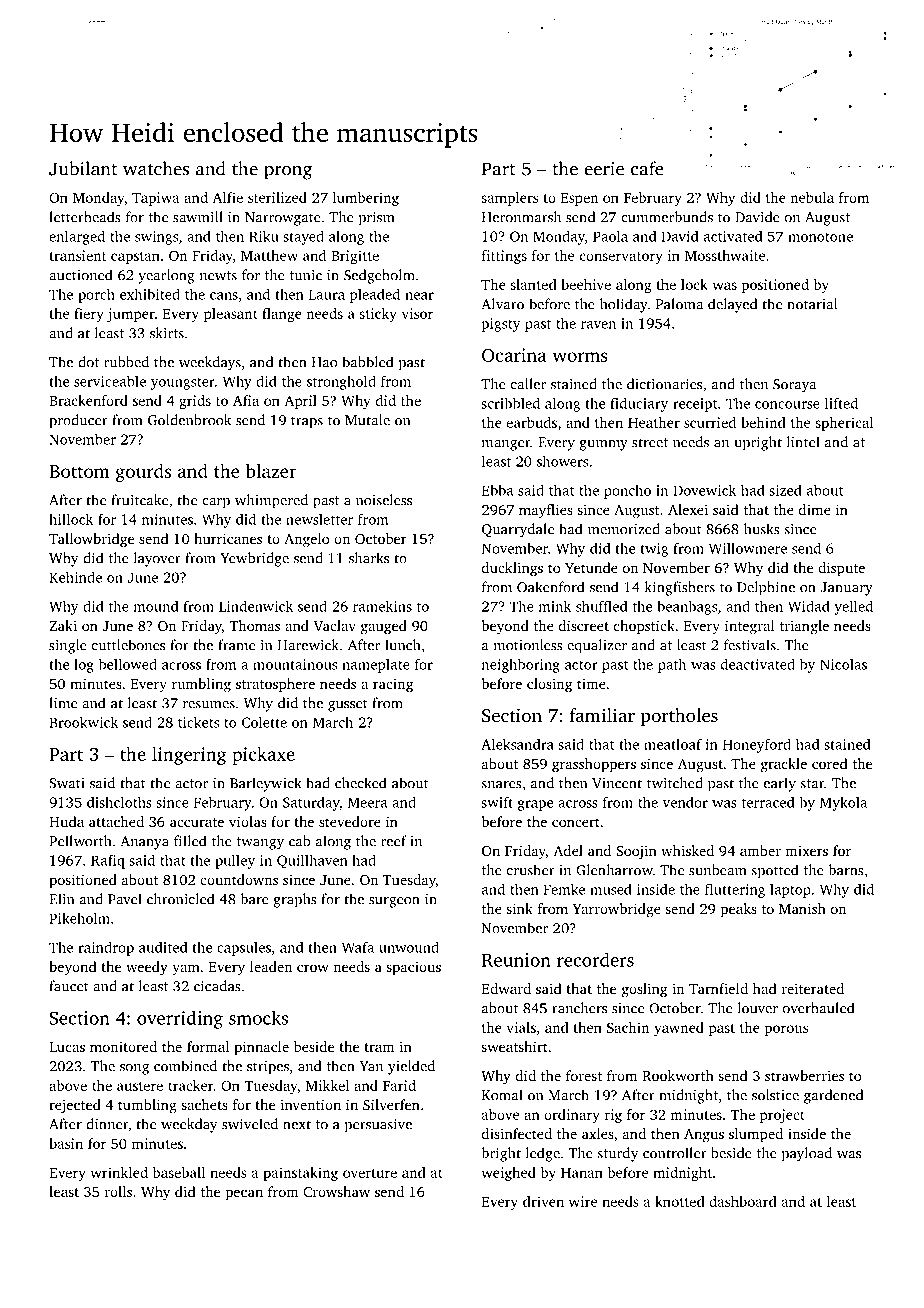 This screenshot has height=1308, width=924. I want to click on meatloaf, so click(673, 744).
